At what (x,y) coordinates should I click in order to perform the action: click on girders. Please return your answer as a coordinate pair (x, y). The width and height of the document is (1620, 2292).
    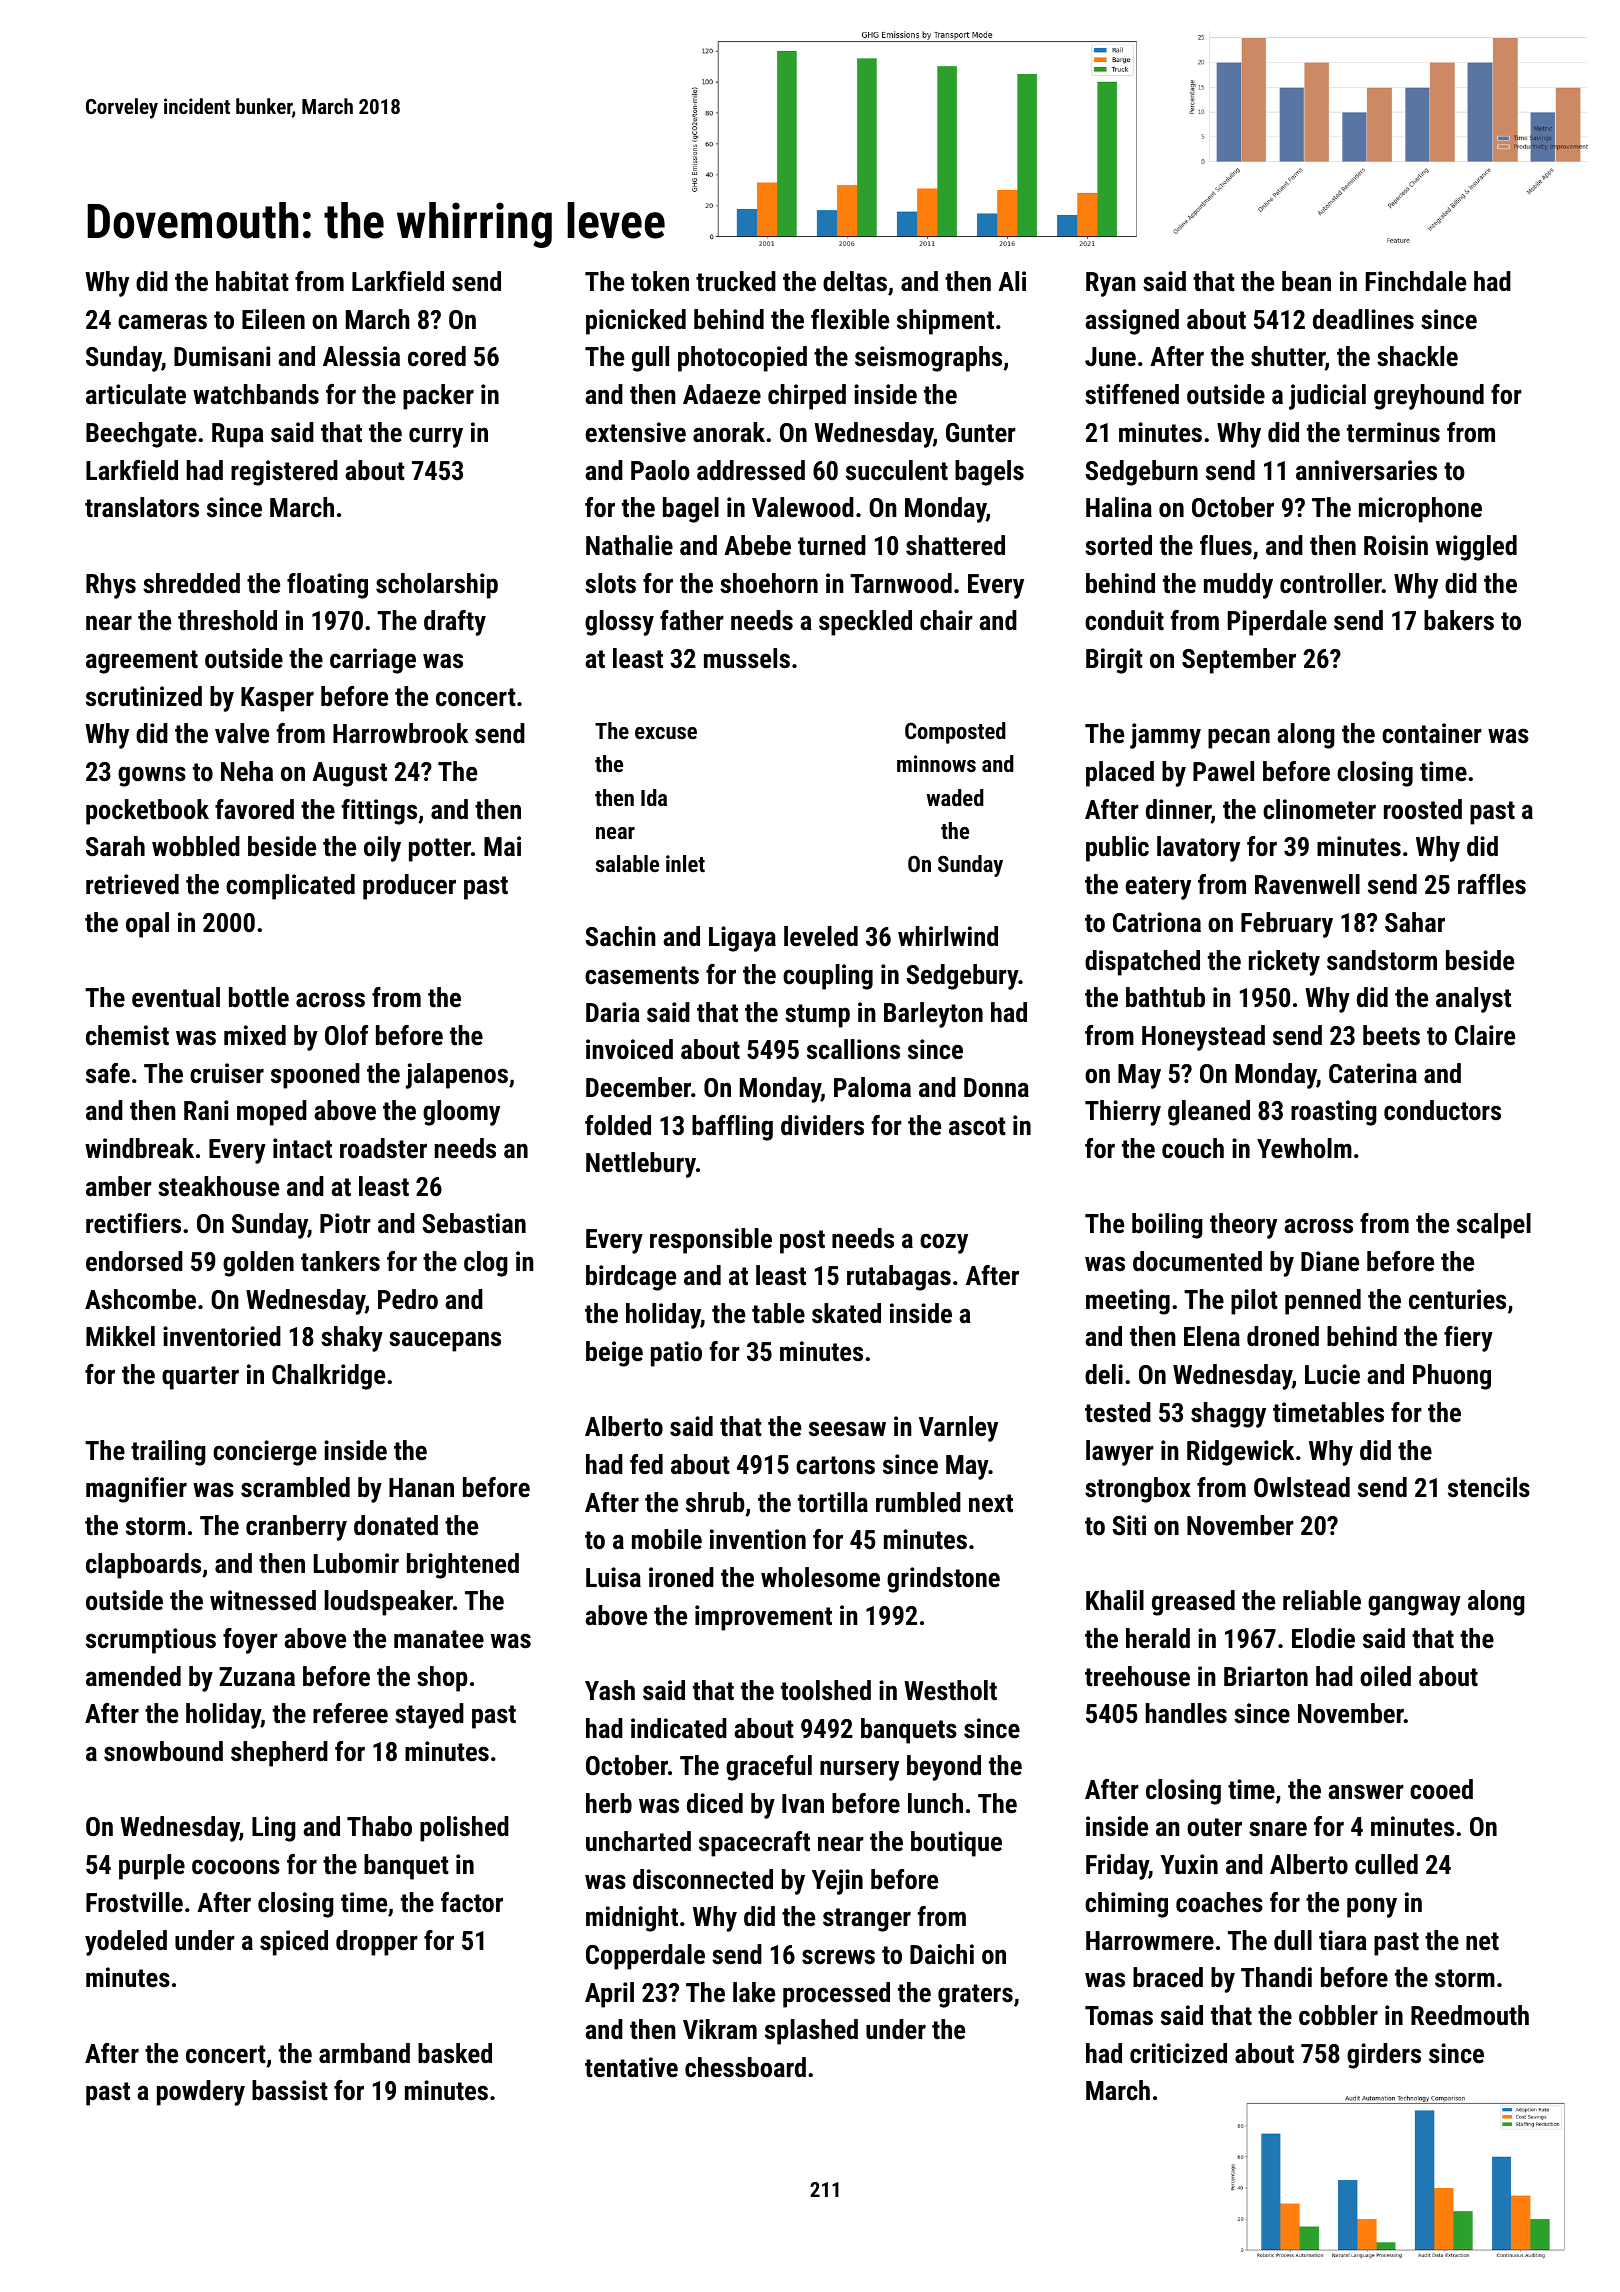
    Looking at the image, I should click on (1384, 2056).
